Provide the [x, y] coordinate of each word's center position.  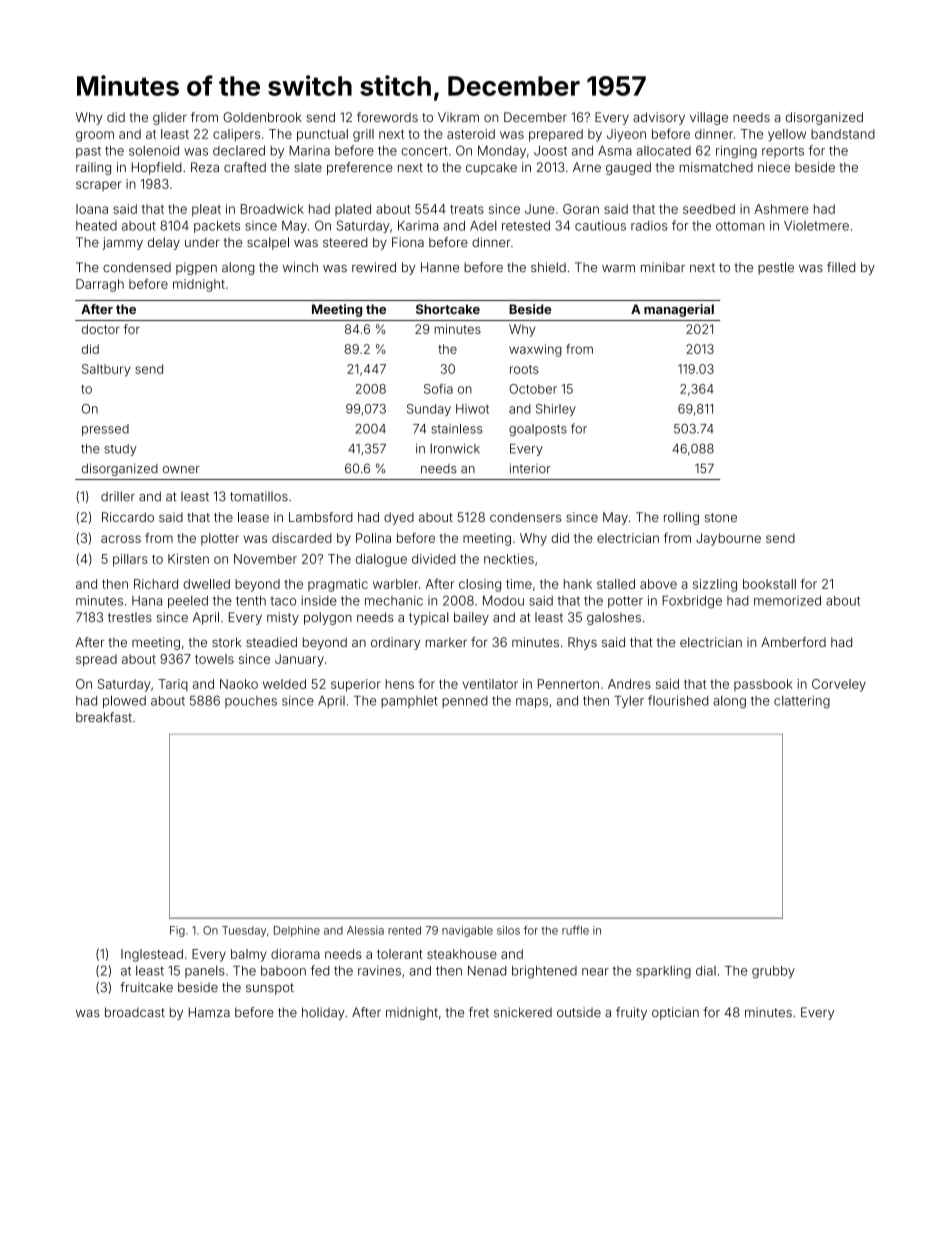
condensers [525, 517]
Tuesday [244, 931]
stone [721, 517]
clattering [802, 702]
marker [446, 642]
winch [300, 267]
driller [118, 496]
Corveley [839, 685]
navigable [467, 931]
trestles [130, 617]
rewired [374, 267]
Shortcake [448, 309]
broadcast [135, 1012]
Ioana [92, 209]
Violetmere [816, 226]
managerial [679, 310]
